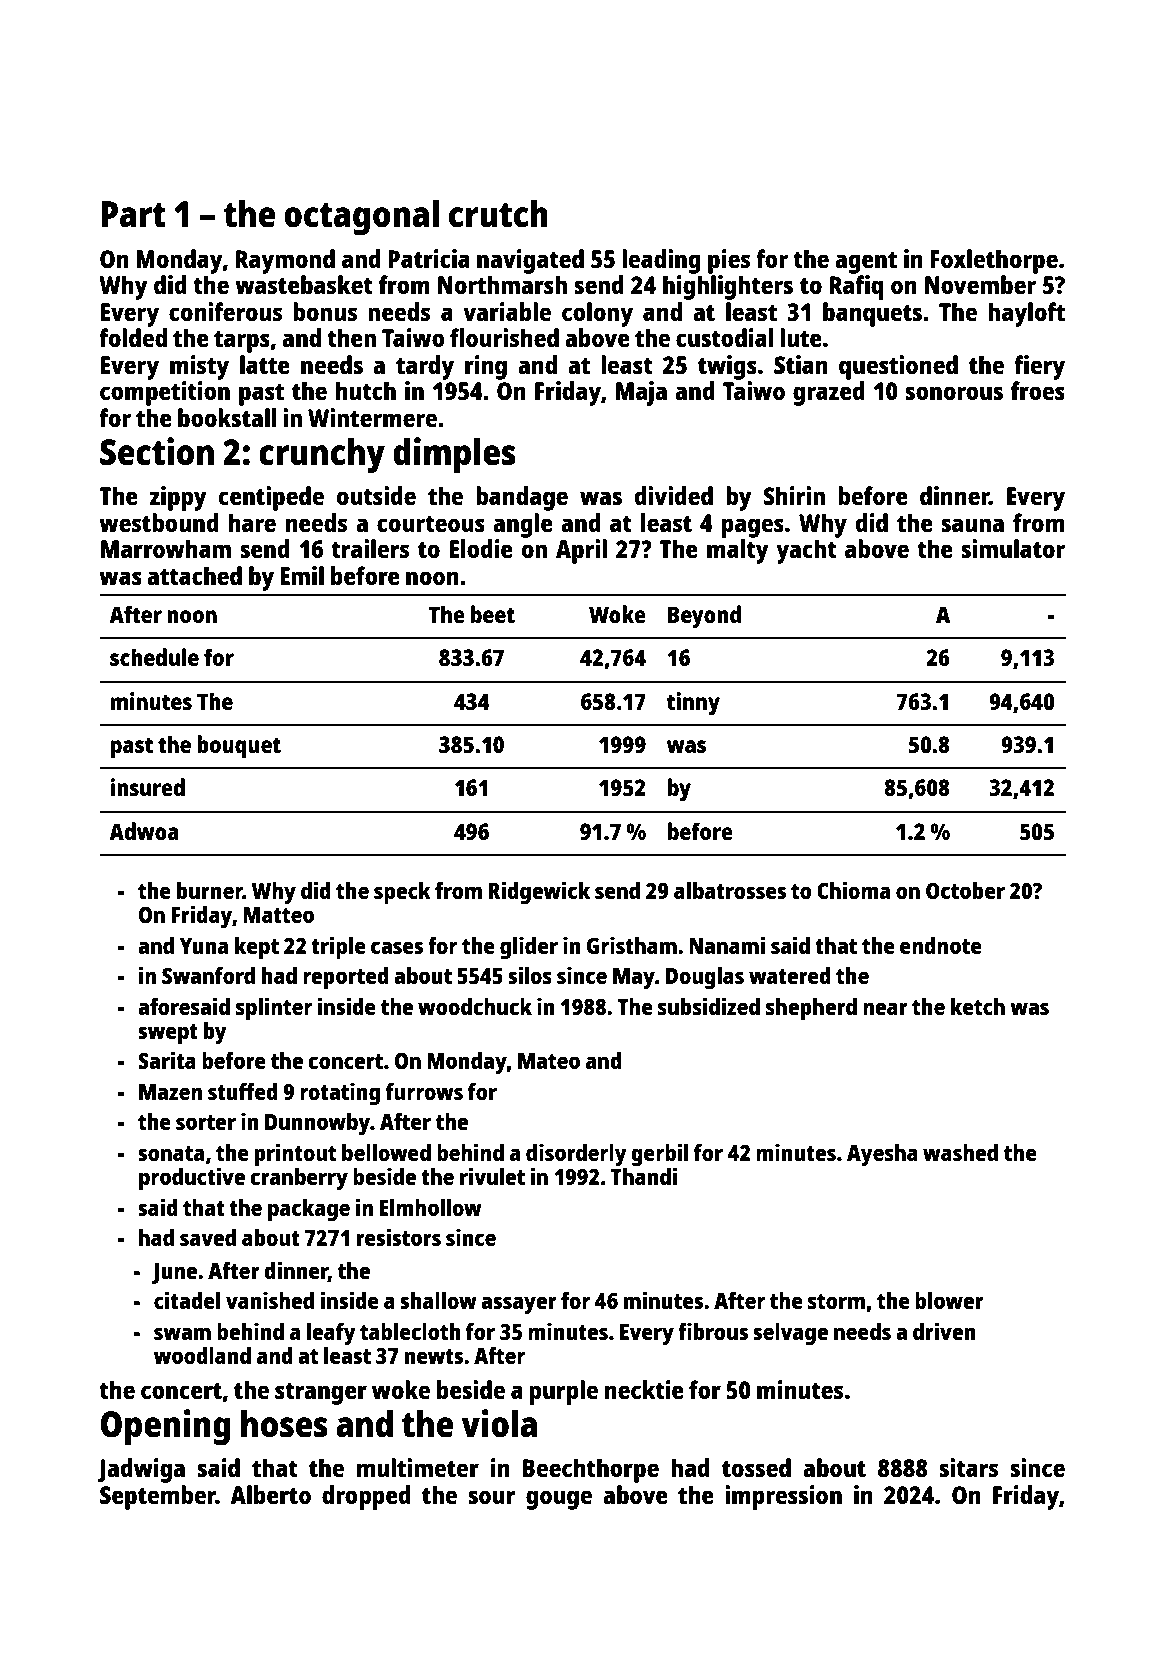 This page has width=1165, height=1654. I want to click on crutch, so click(498, 214).
